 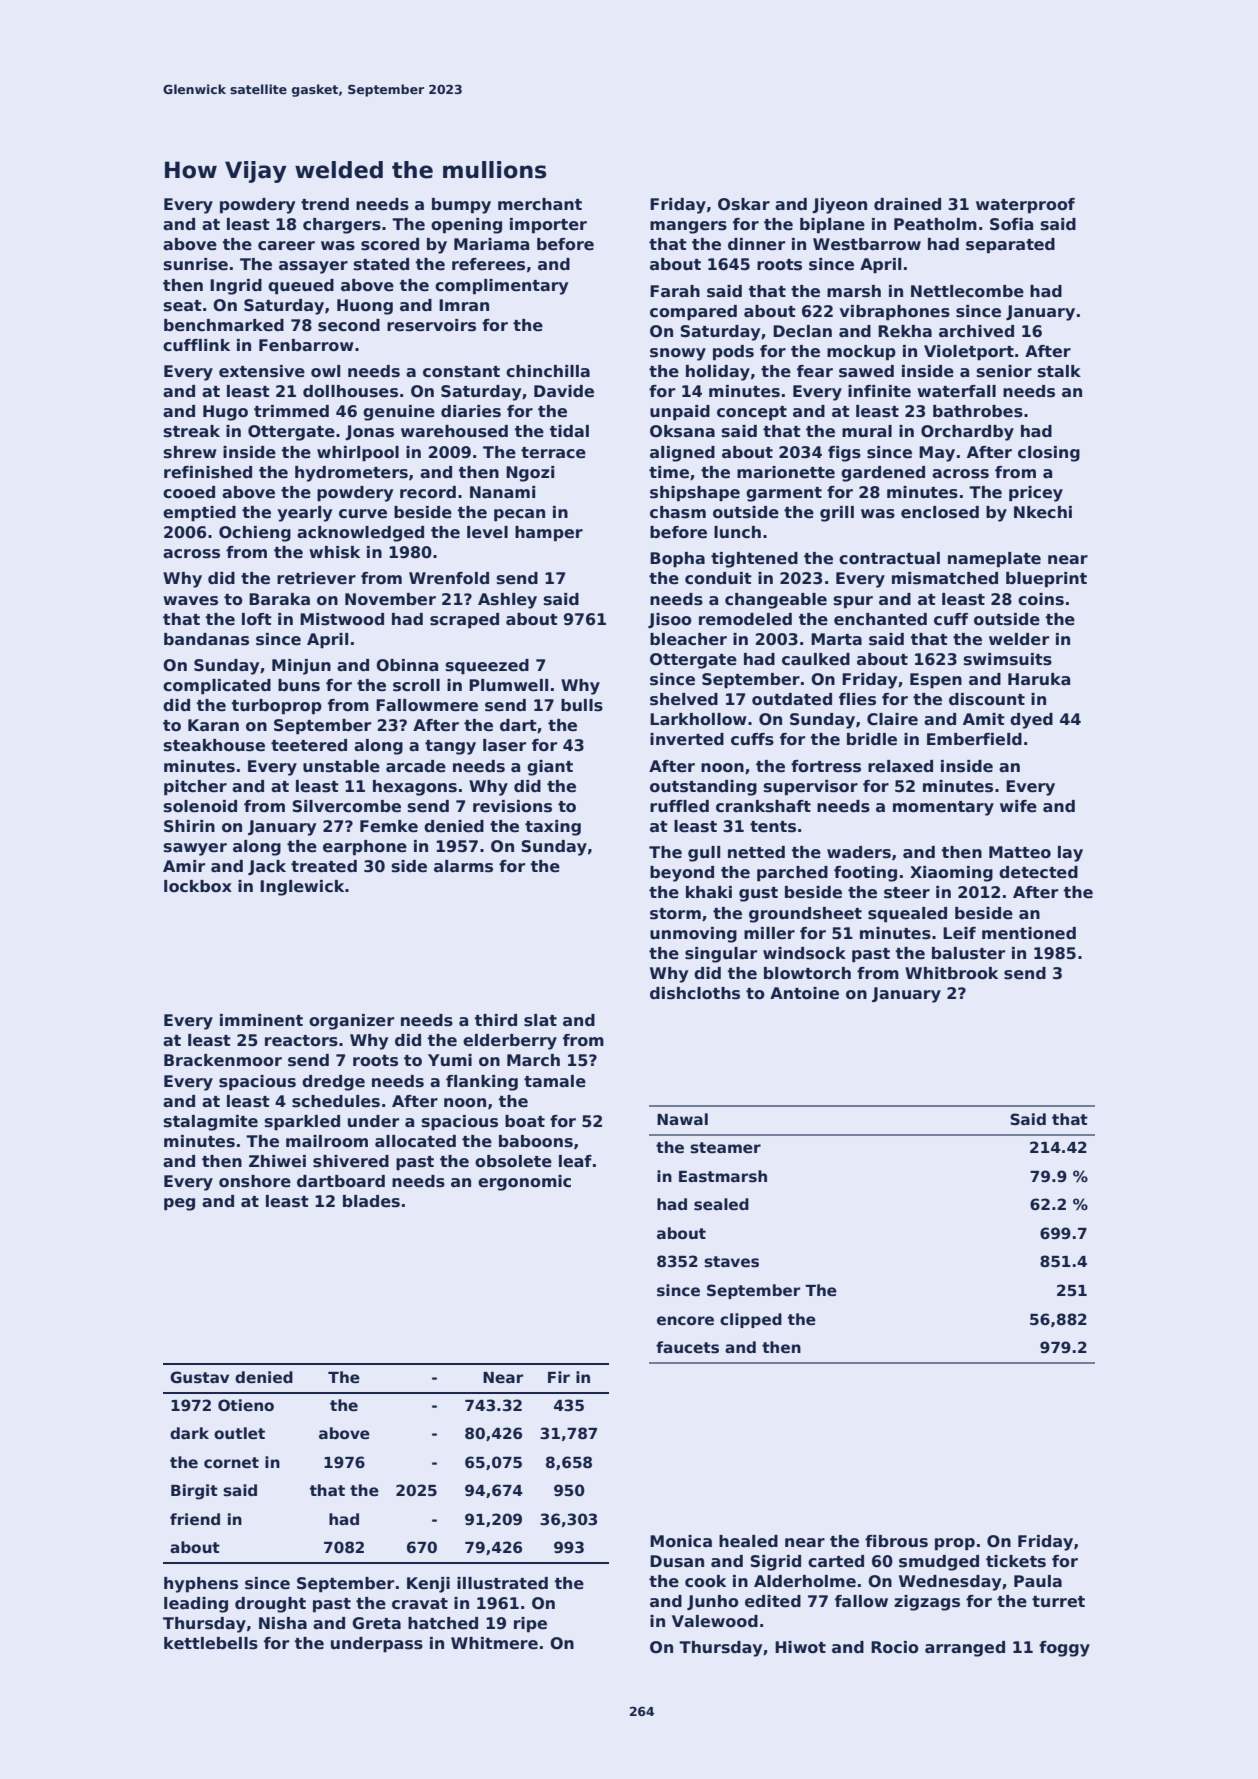 I want to click on clipped, so click(x=751, y=1320).
